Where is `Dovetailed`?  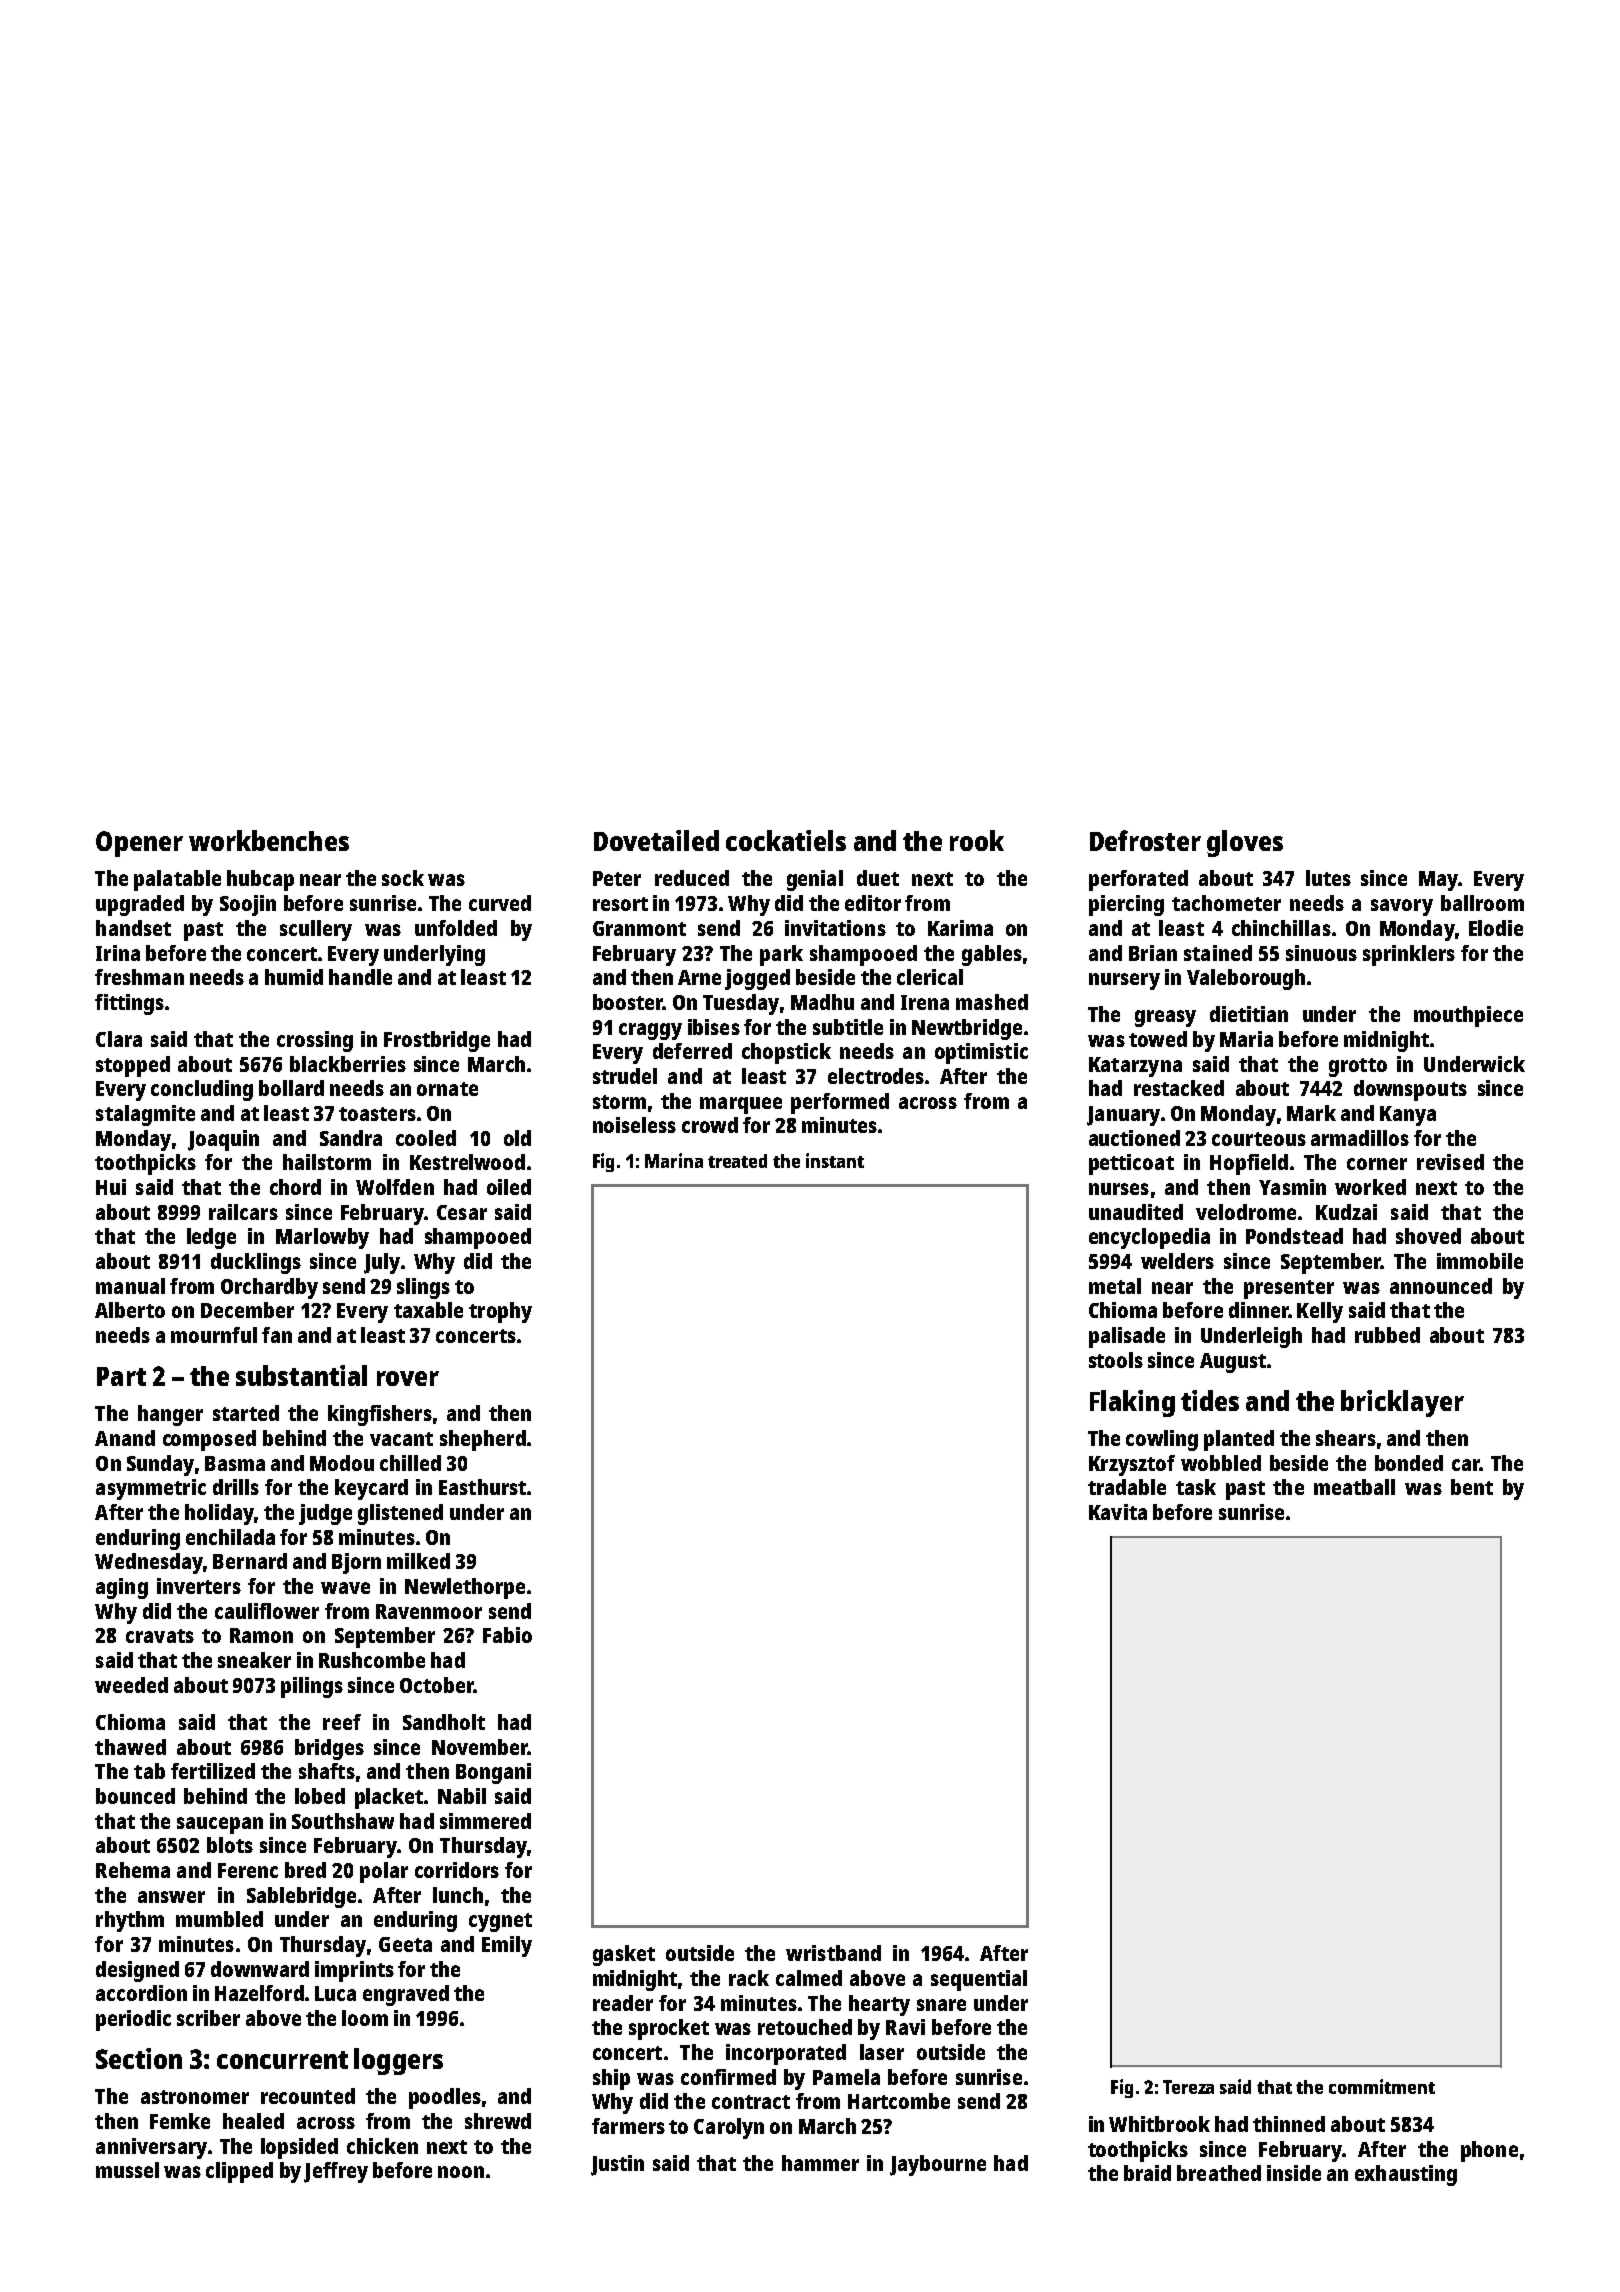 Dovetailed is located at coordinates (656, 840).
